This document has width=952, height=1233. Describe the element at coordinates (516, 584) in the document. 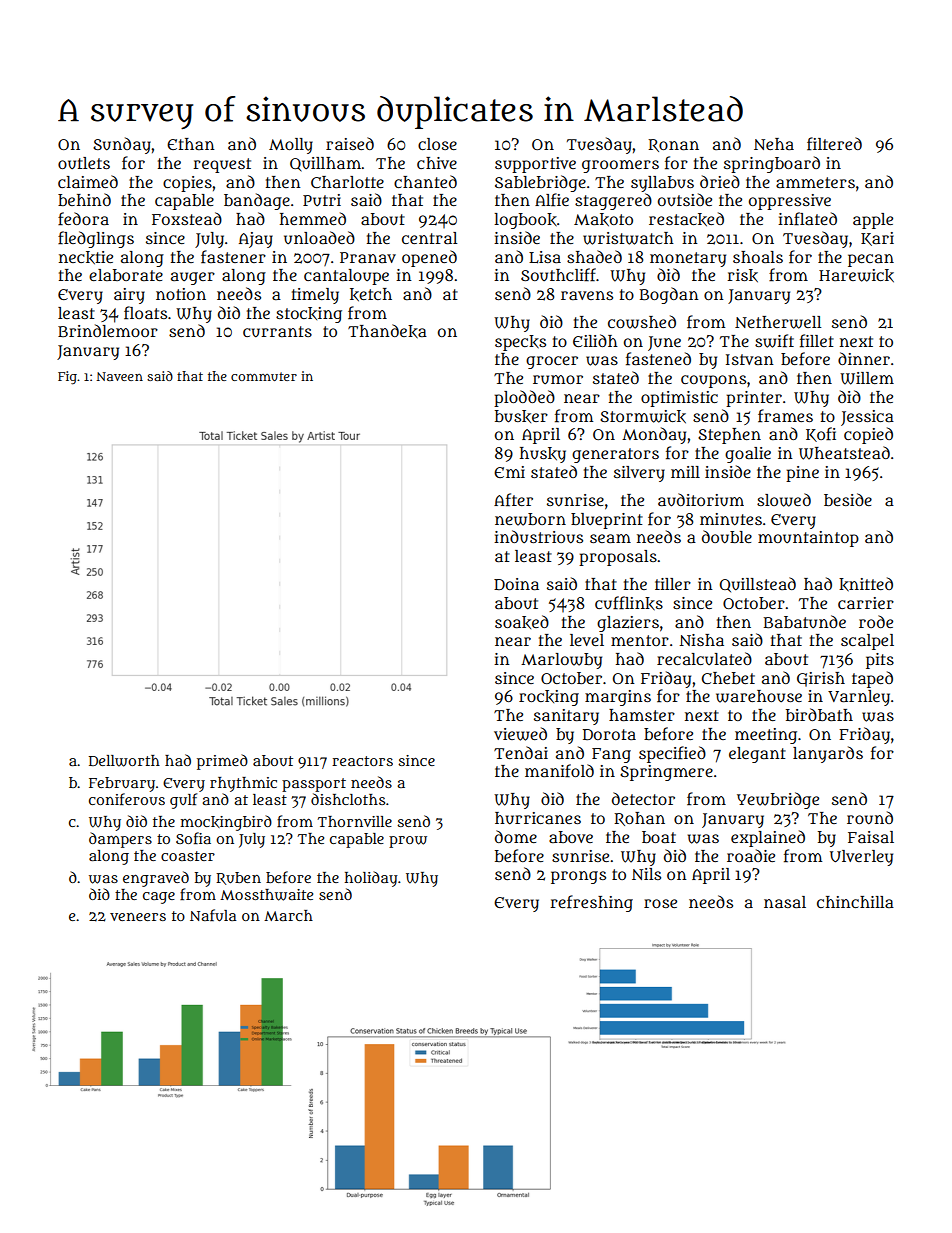

I see `Doina` at that location.
